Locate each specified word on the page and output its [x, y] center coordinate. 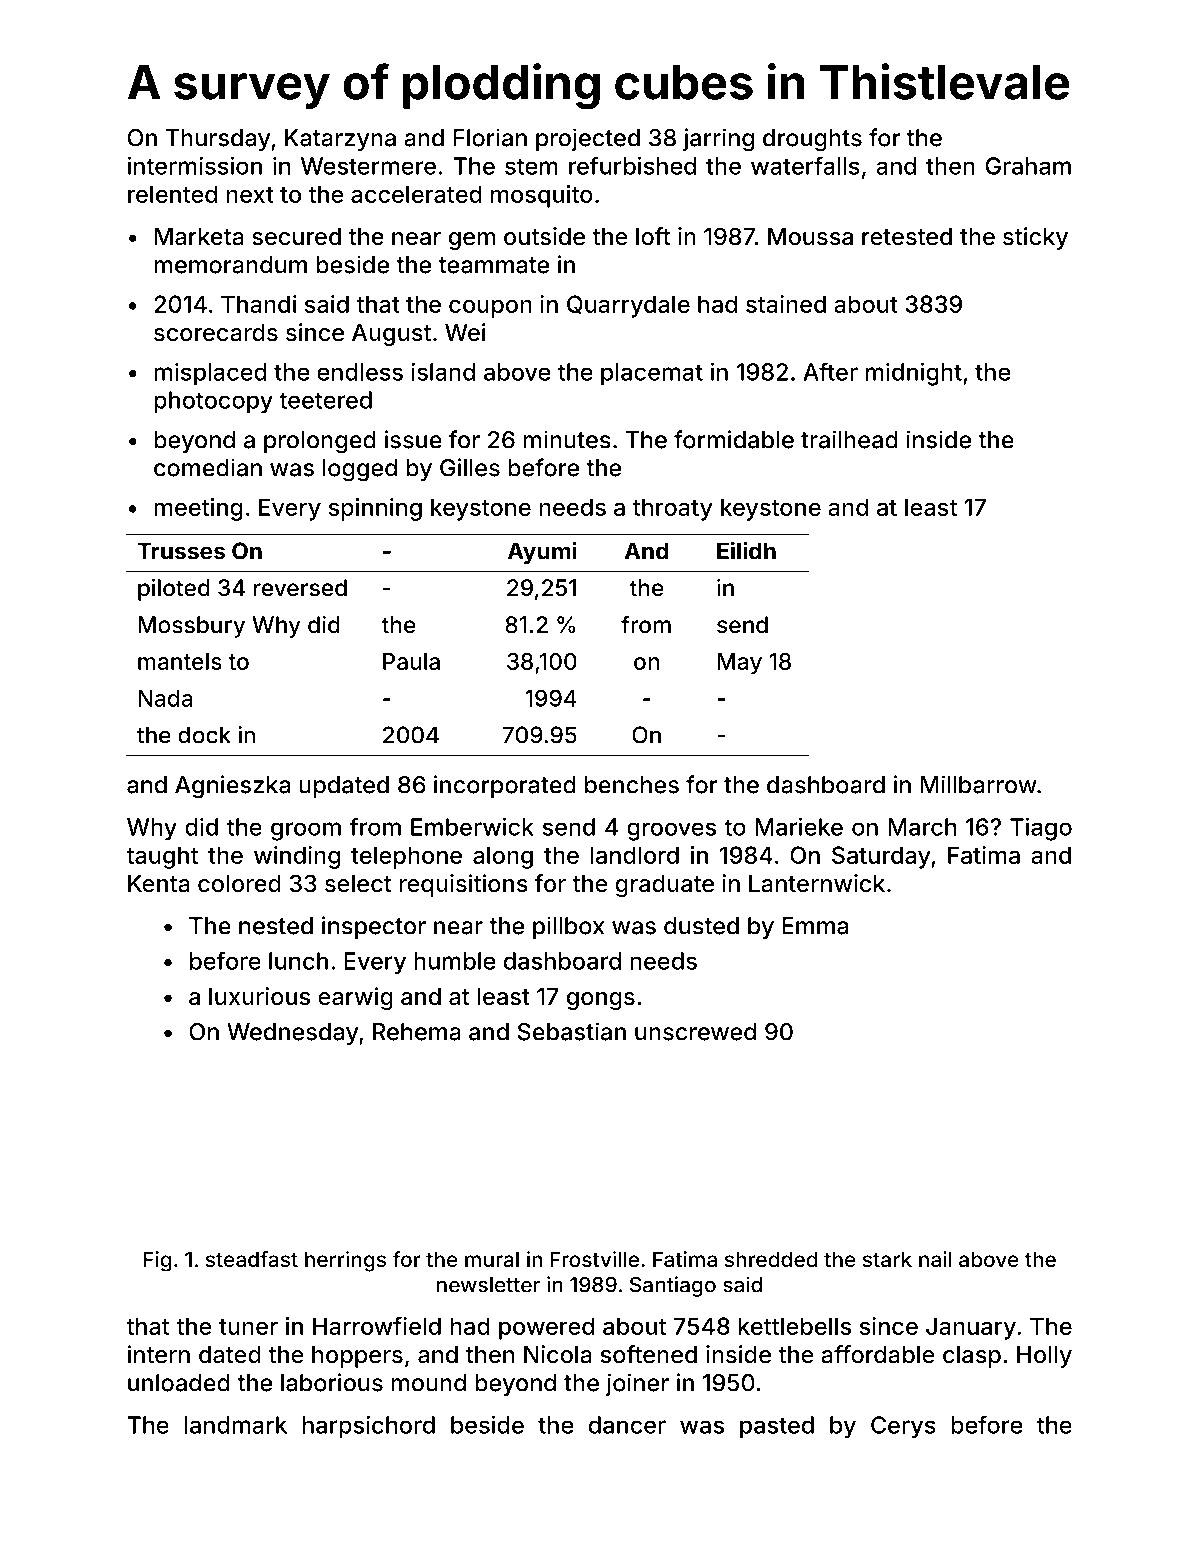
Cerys [903, 1427]
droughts [812, 140]
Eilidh [746, 551]
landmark [235, 1425]
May [740, 664]
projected [588, 139]
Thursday [218, 140]
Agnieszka [232, 787]
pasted [777, 1427]
